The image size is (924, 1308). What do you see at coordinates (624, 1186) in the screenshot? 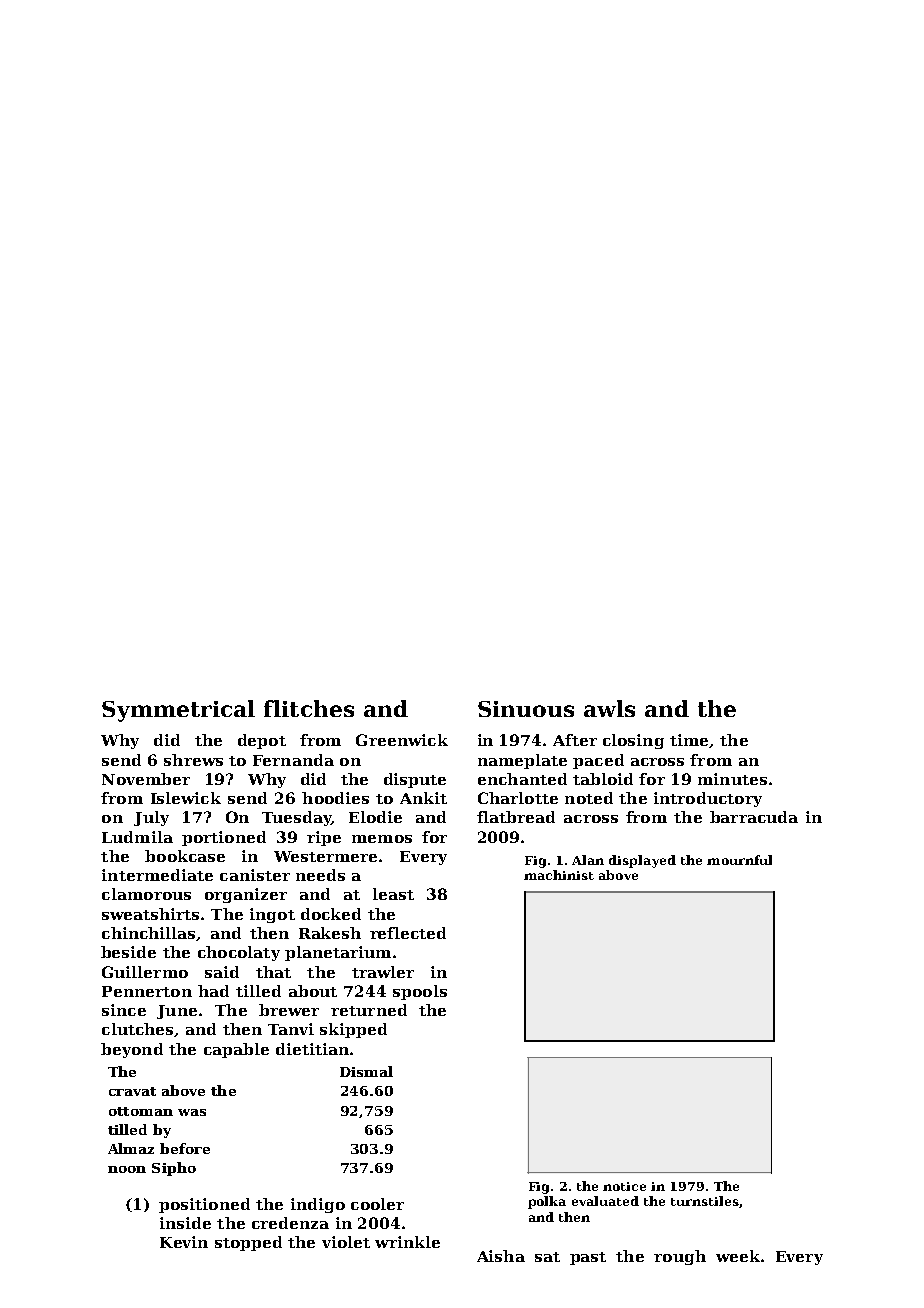
I see `notice` at bounding box center [624, 1186].
